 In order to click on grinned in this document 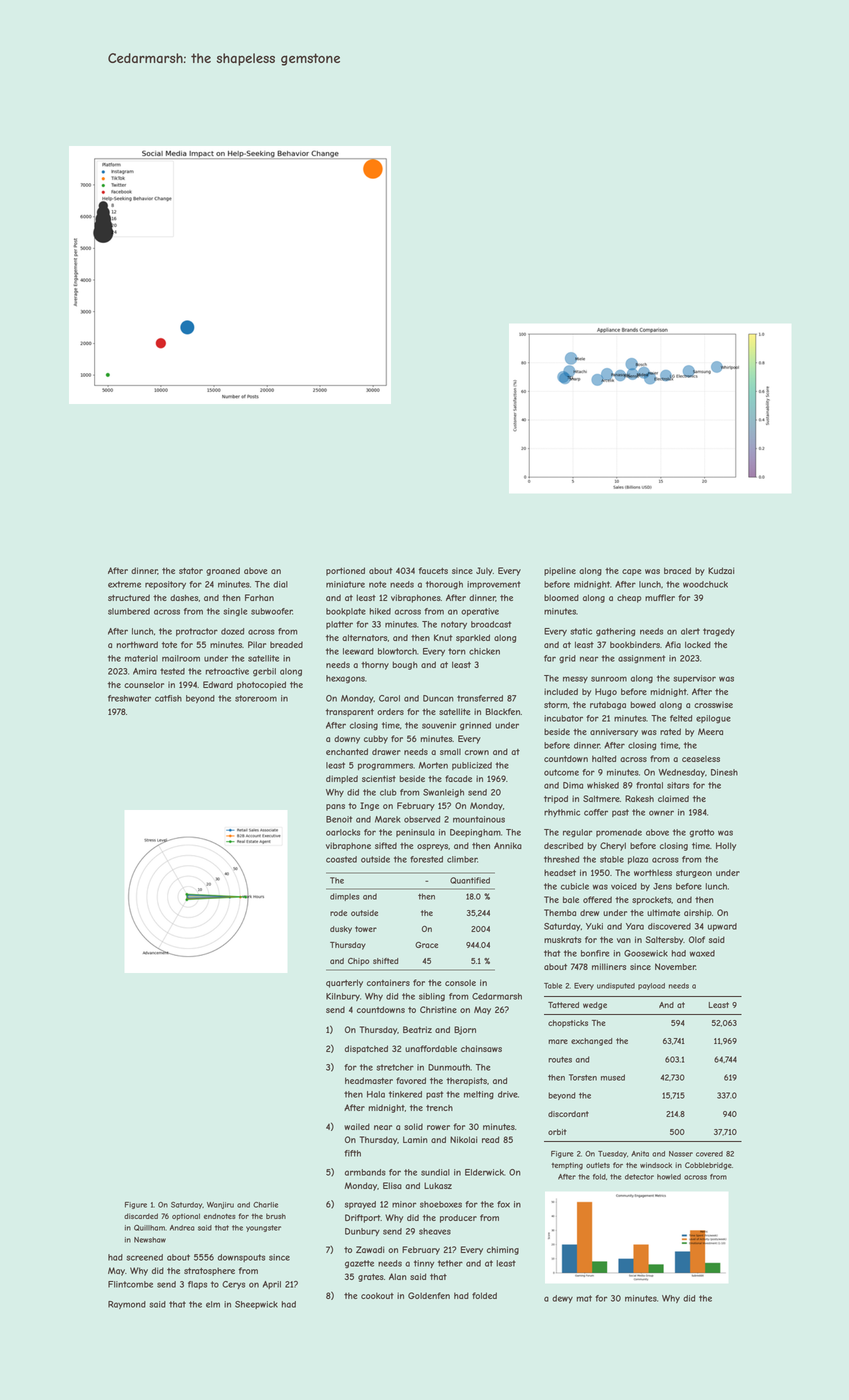, I will do `click(475, 726)`.
